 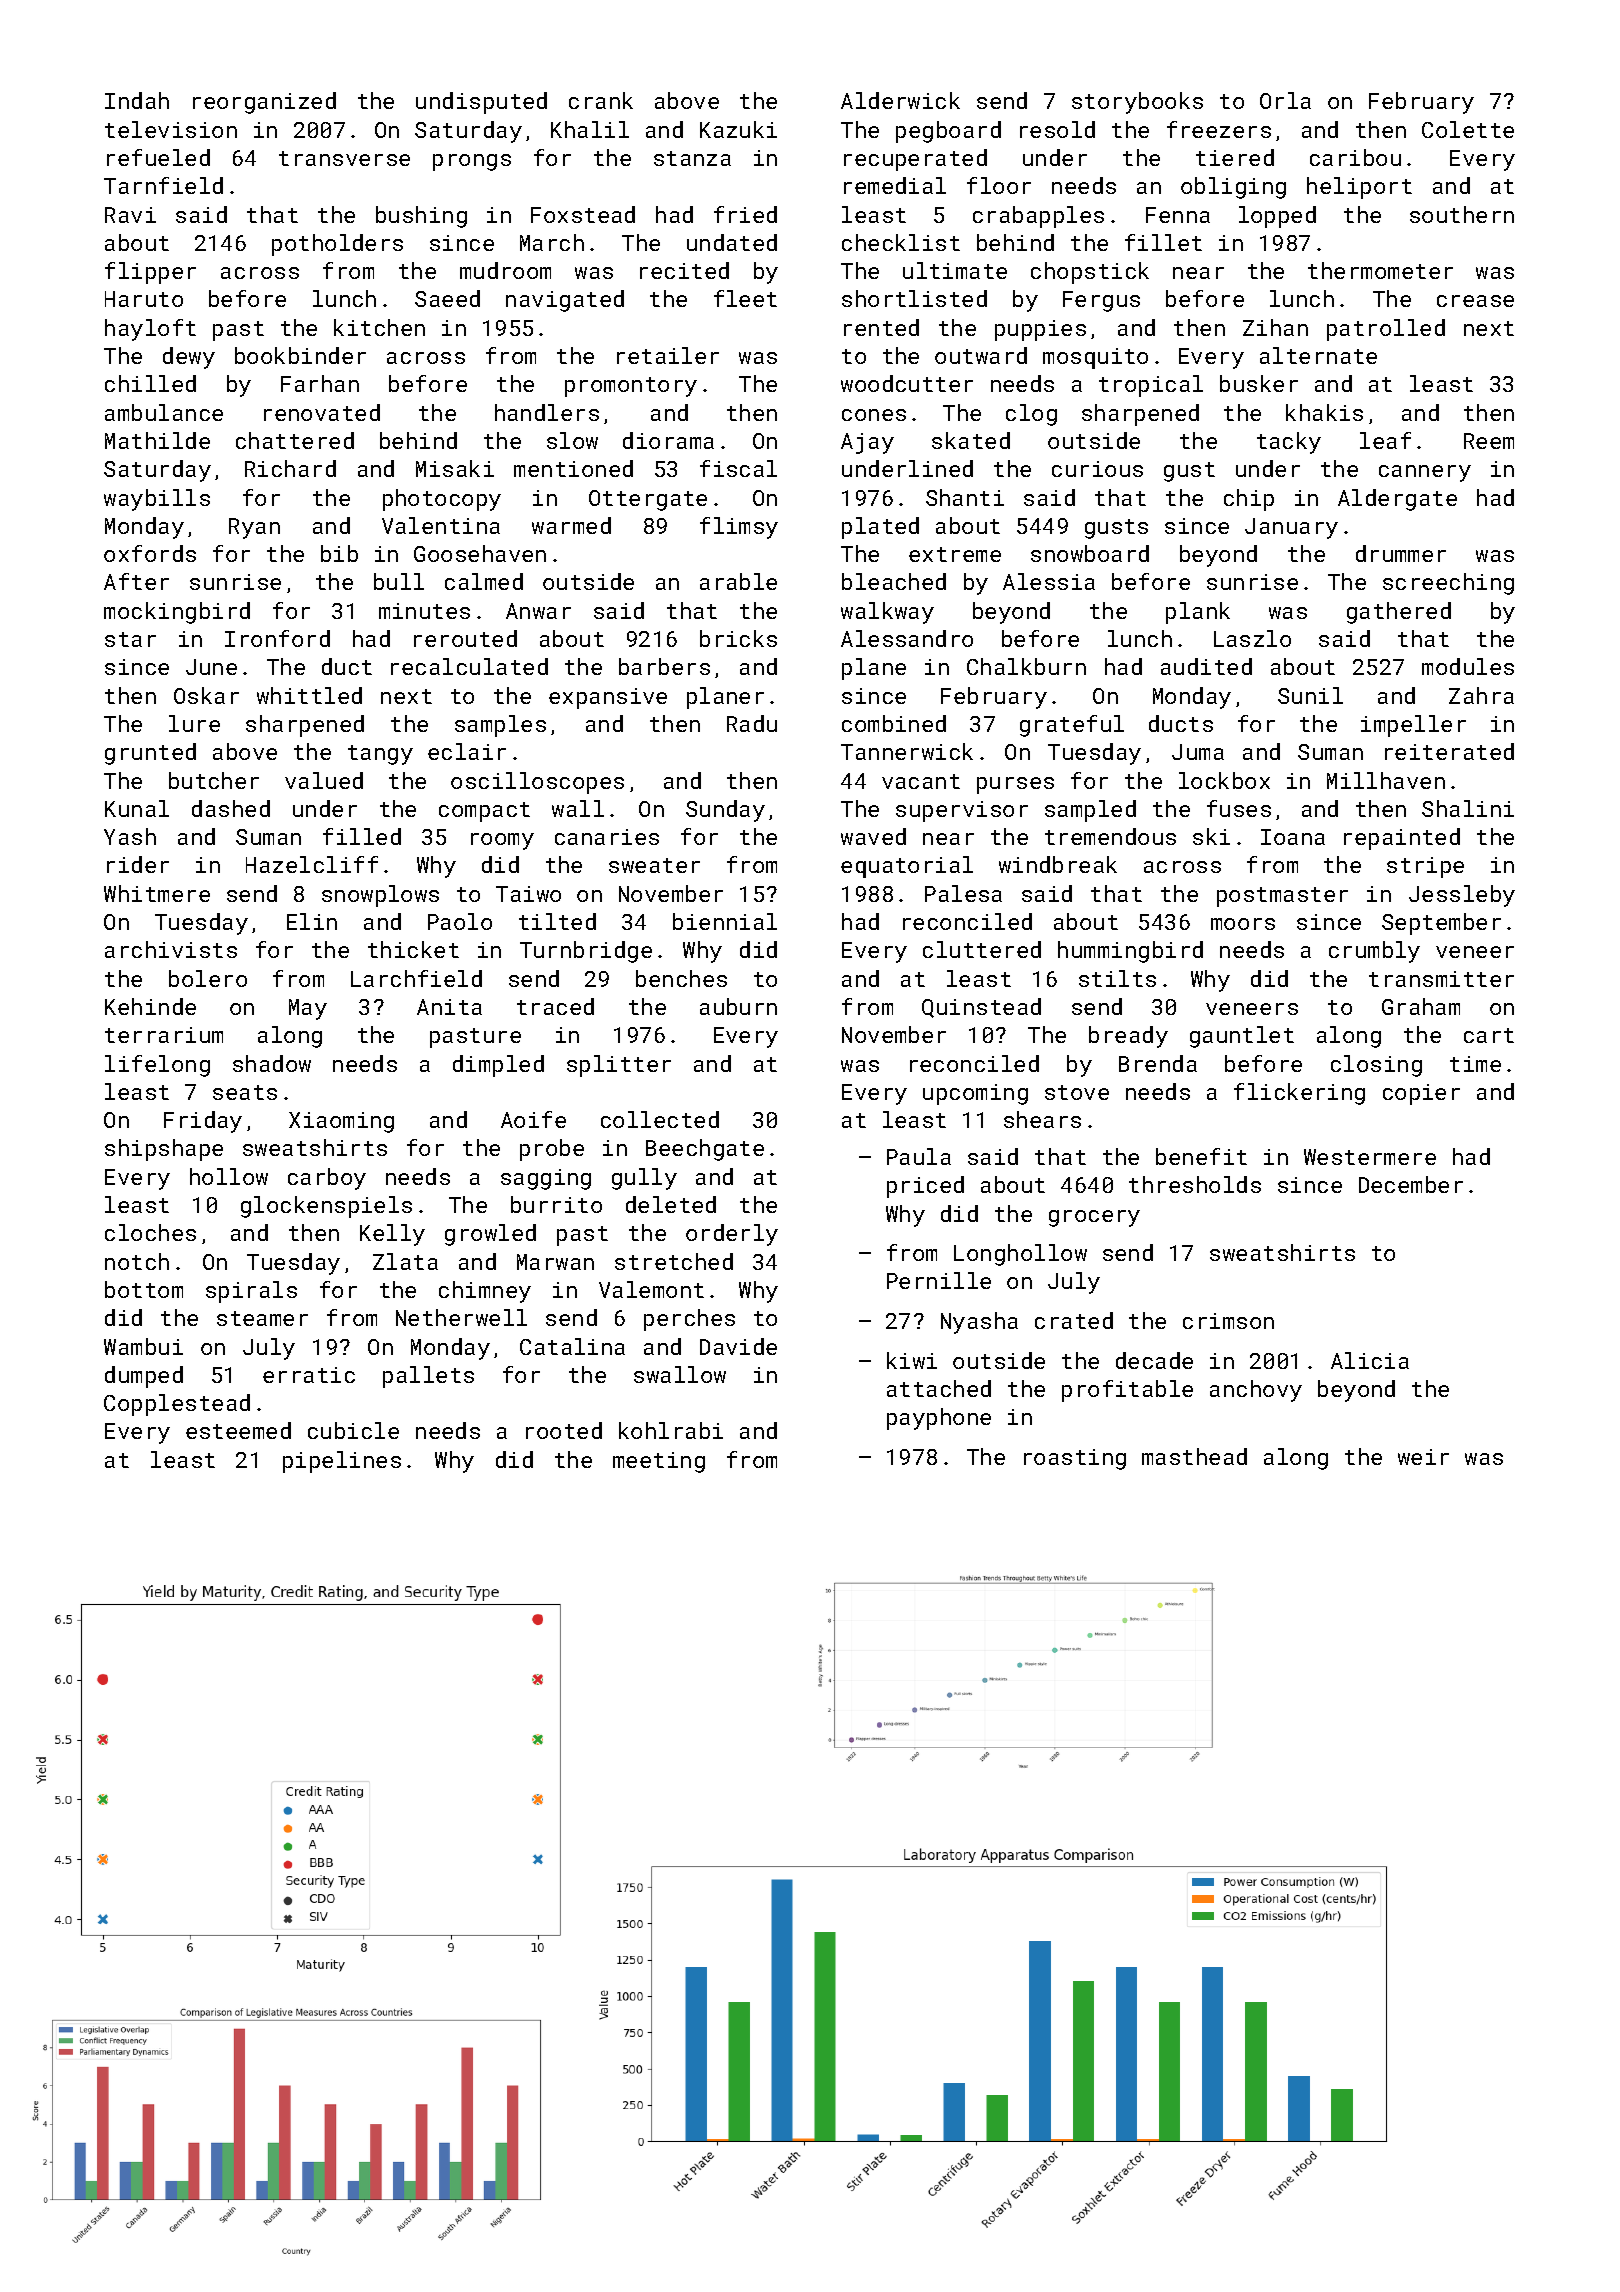 What do you see at coordinates (380, 755) in the screenshot?
I see `tangy` at bounding box center [380, 755].
